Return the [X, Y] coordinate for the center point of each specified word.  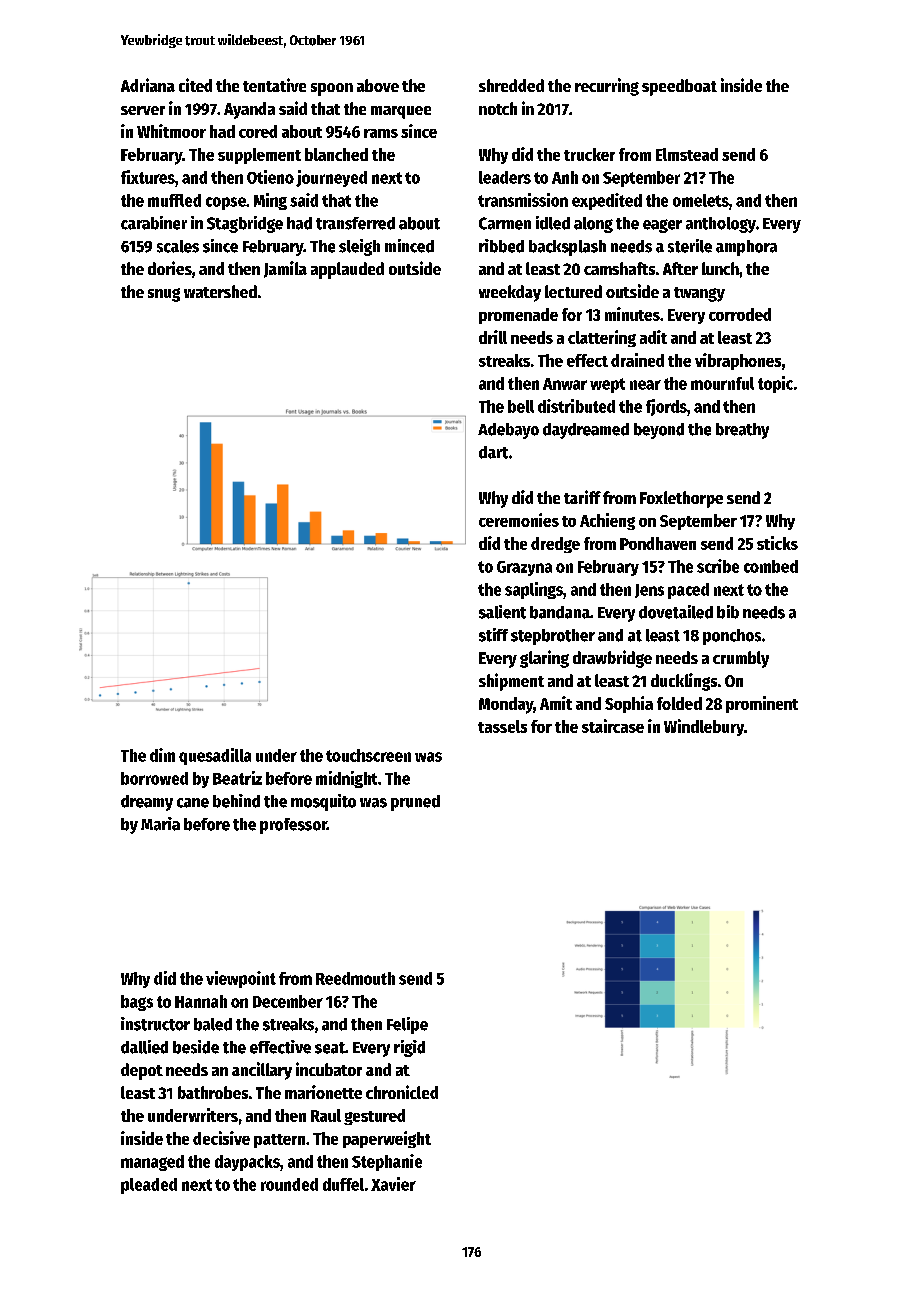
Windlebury [704, 727]
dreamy [147, 803]
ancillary [262, 1071]
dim [162, 755]
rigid [409, 1048]
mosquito [323, 802]
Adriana [148, 85]
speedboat [679, 87]
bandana [560, 612]
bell [521, 406]
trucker [589, 154]
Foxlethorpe [681, 499]
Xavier [393, 1184]
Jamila [285, 269]
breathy [742, 431]
